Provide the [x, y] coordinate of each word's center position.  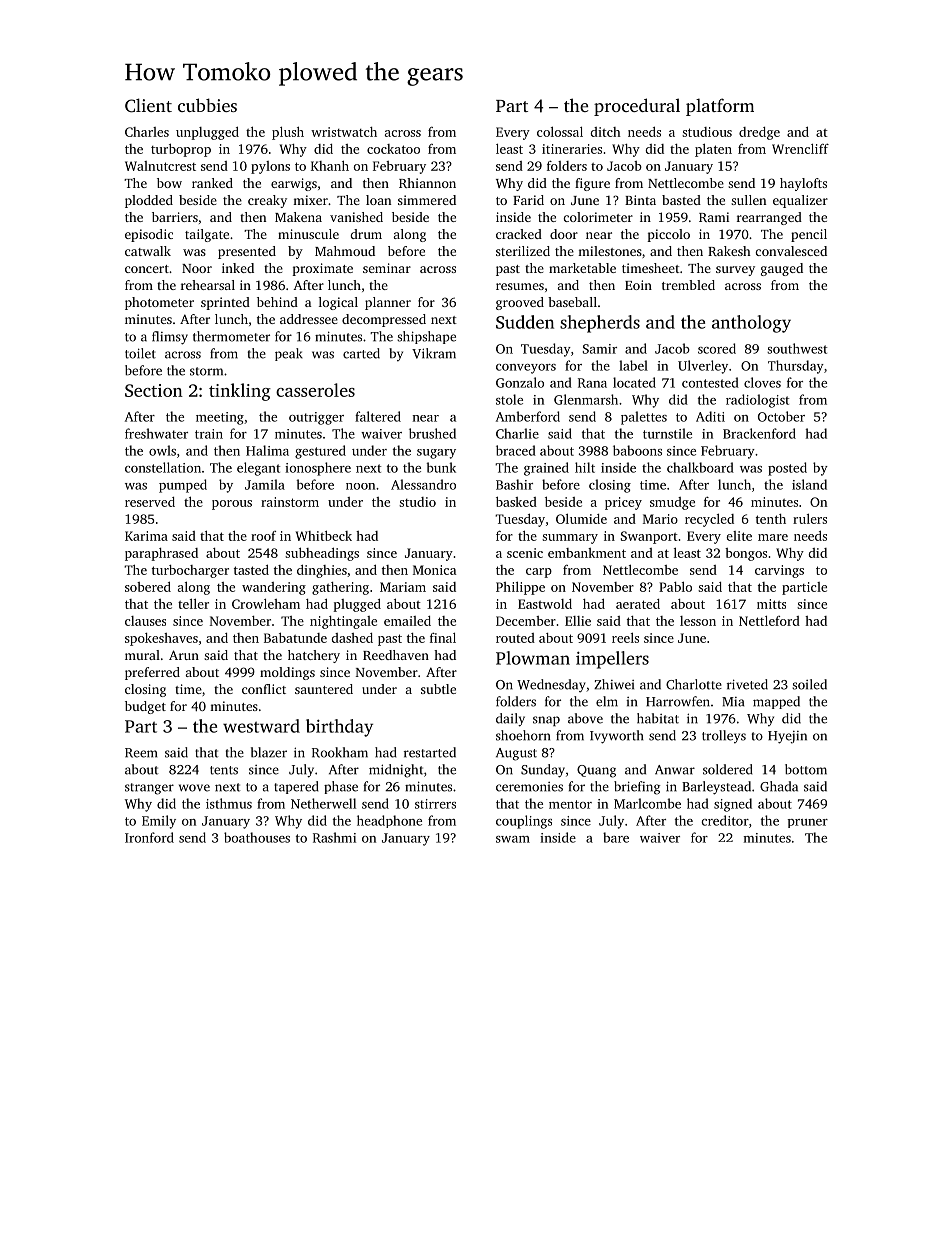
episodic [149, 235]
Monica [434, 570]
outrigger [316, 418]
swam [513, 839]
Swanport [649, 537]
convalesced [791, 251]
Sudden [525, 322]
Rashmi [334, 837]
